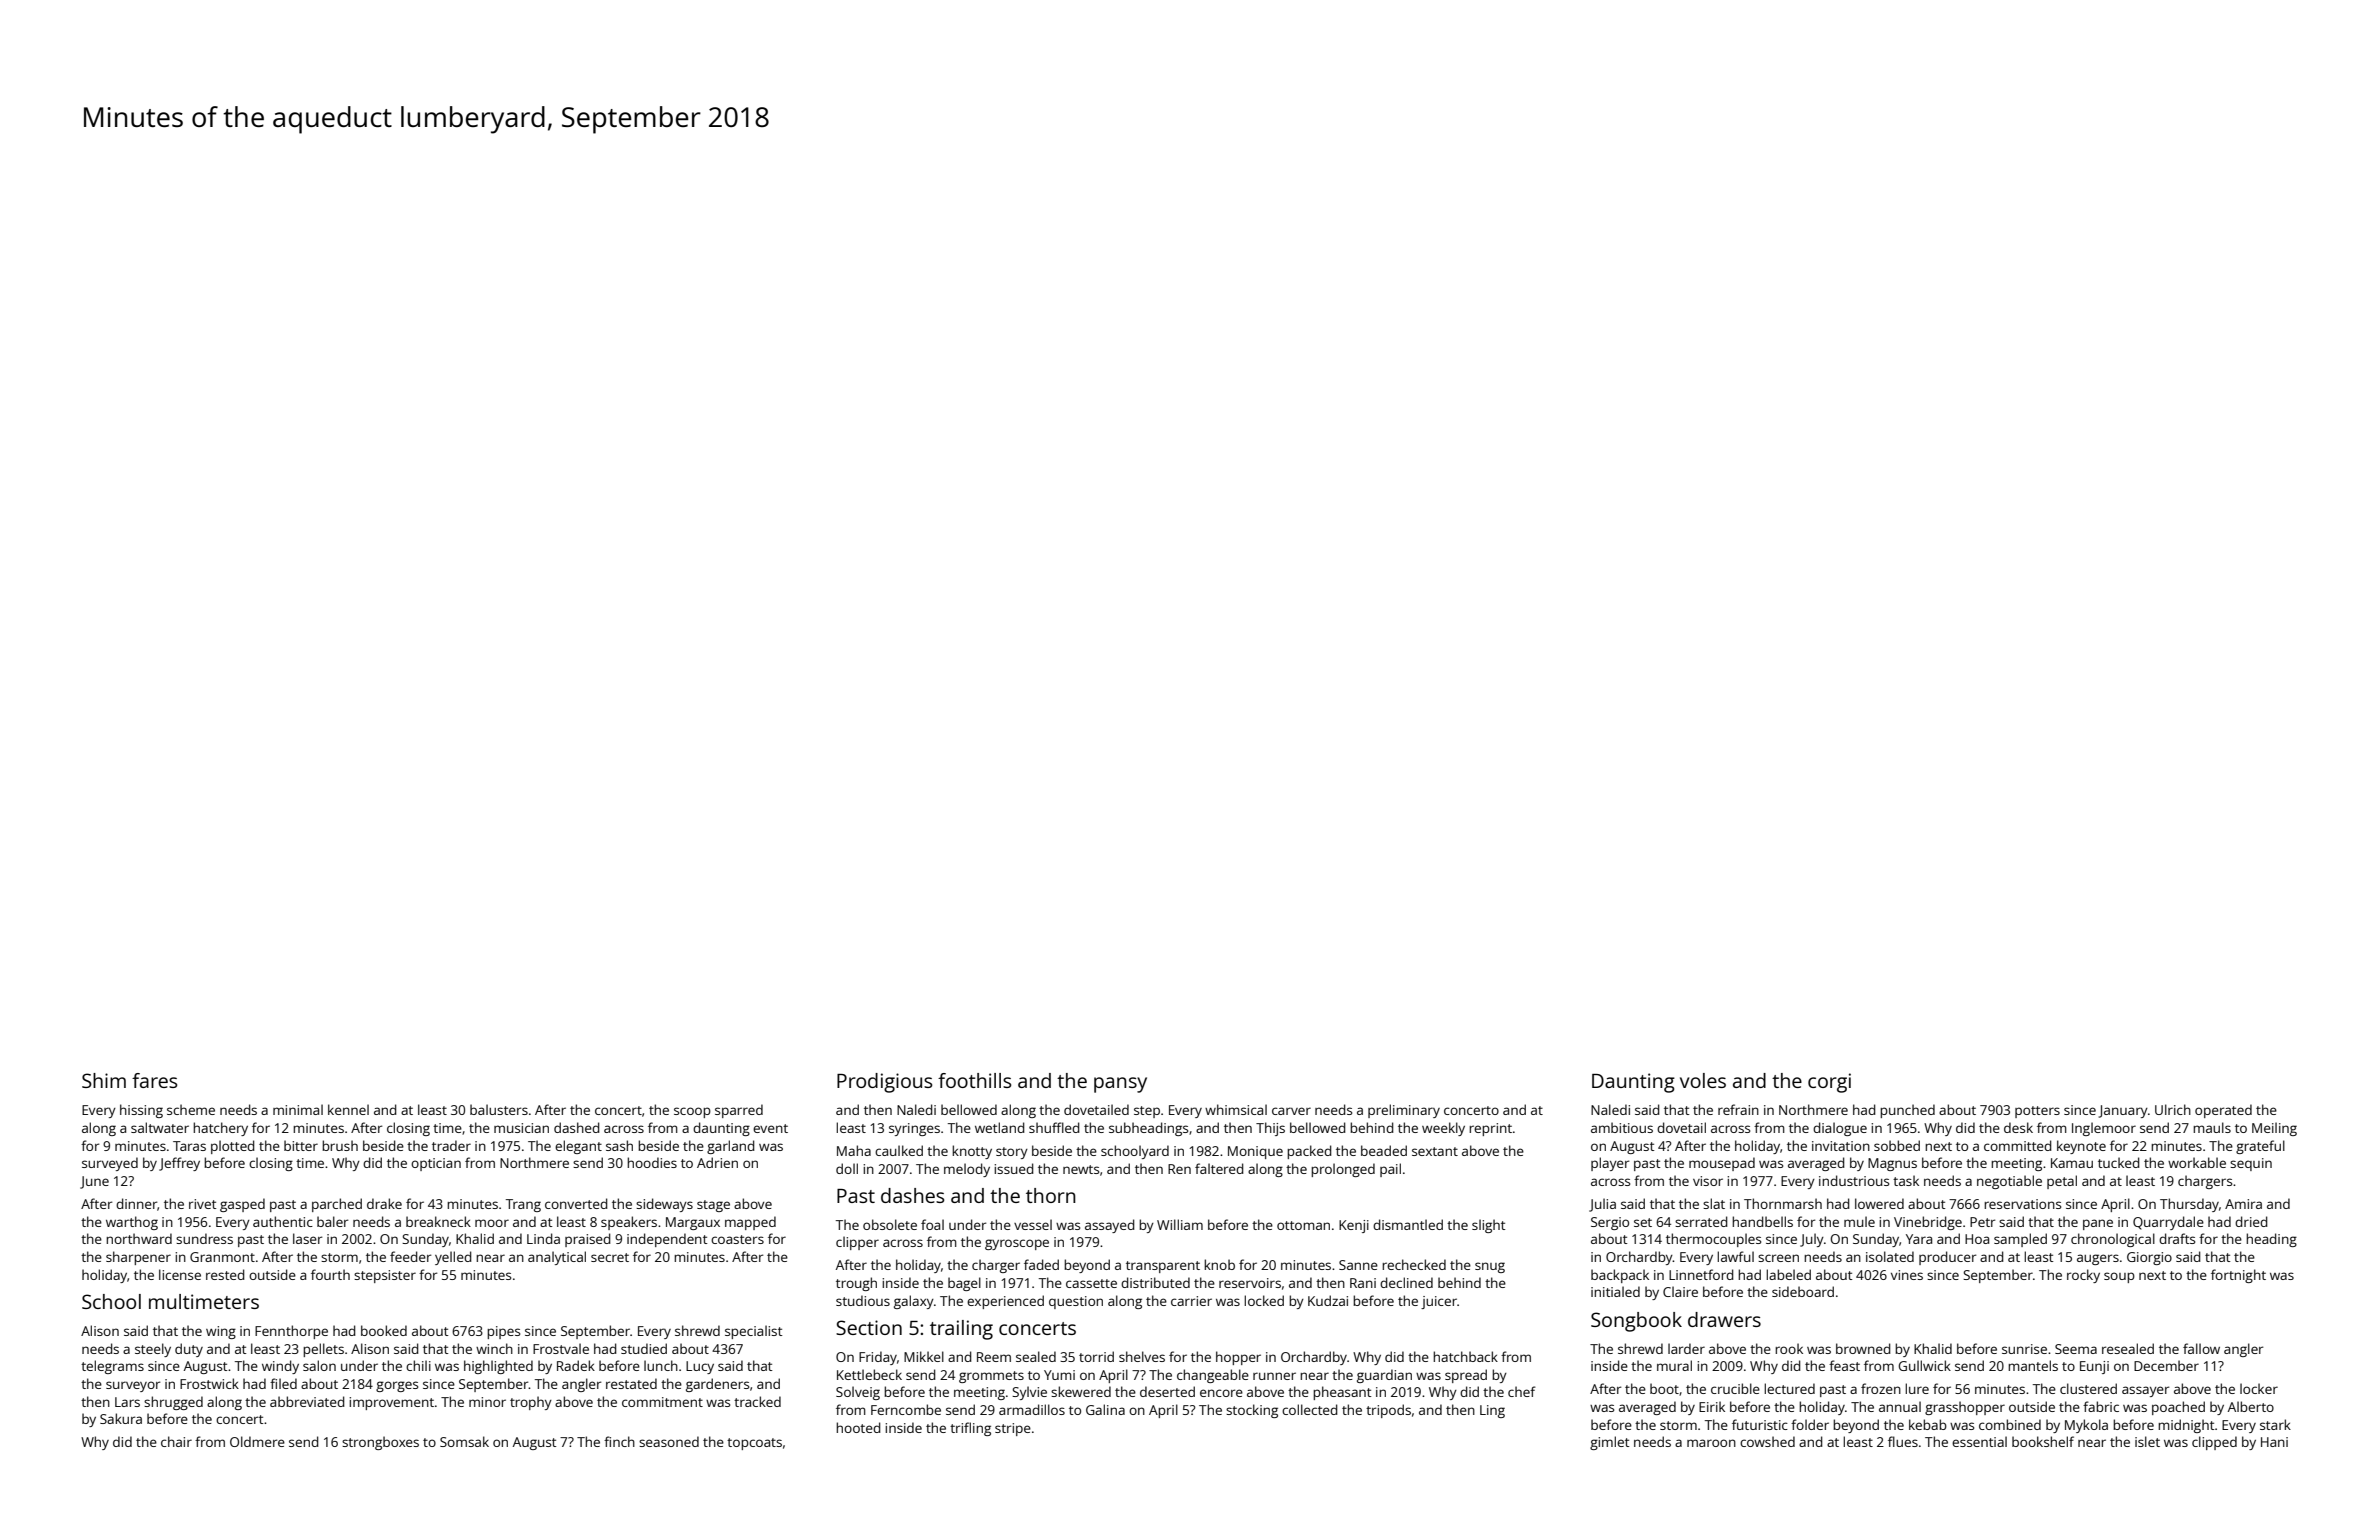 The width and height of the image is (2380, 1540). I want to click on foothills, so click(974, 1080).
